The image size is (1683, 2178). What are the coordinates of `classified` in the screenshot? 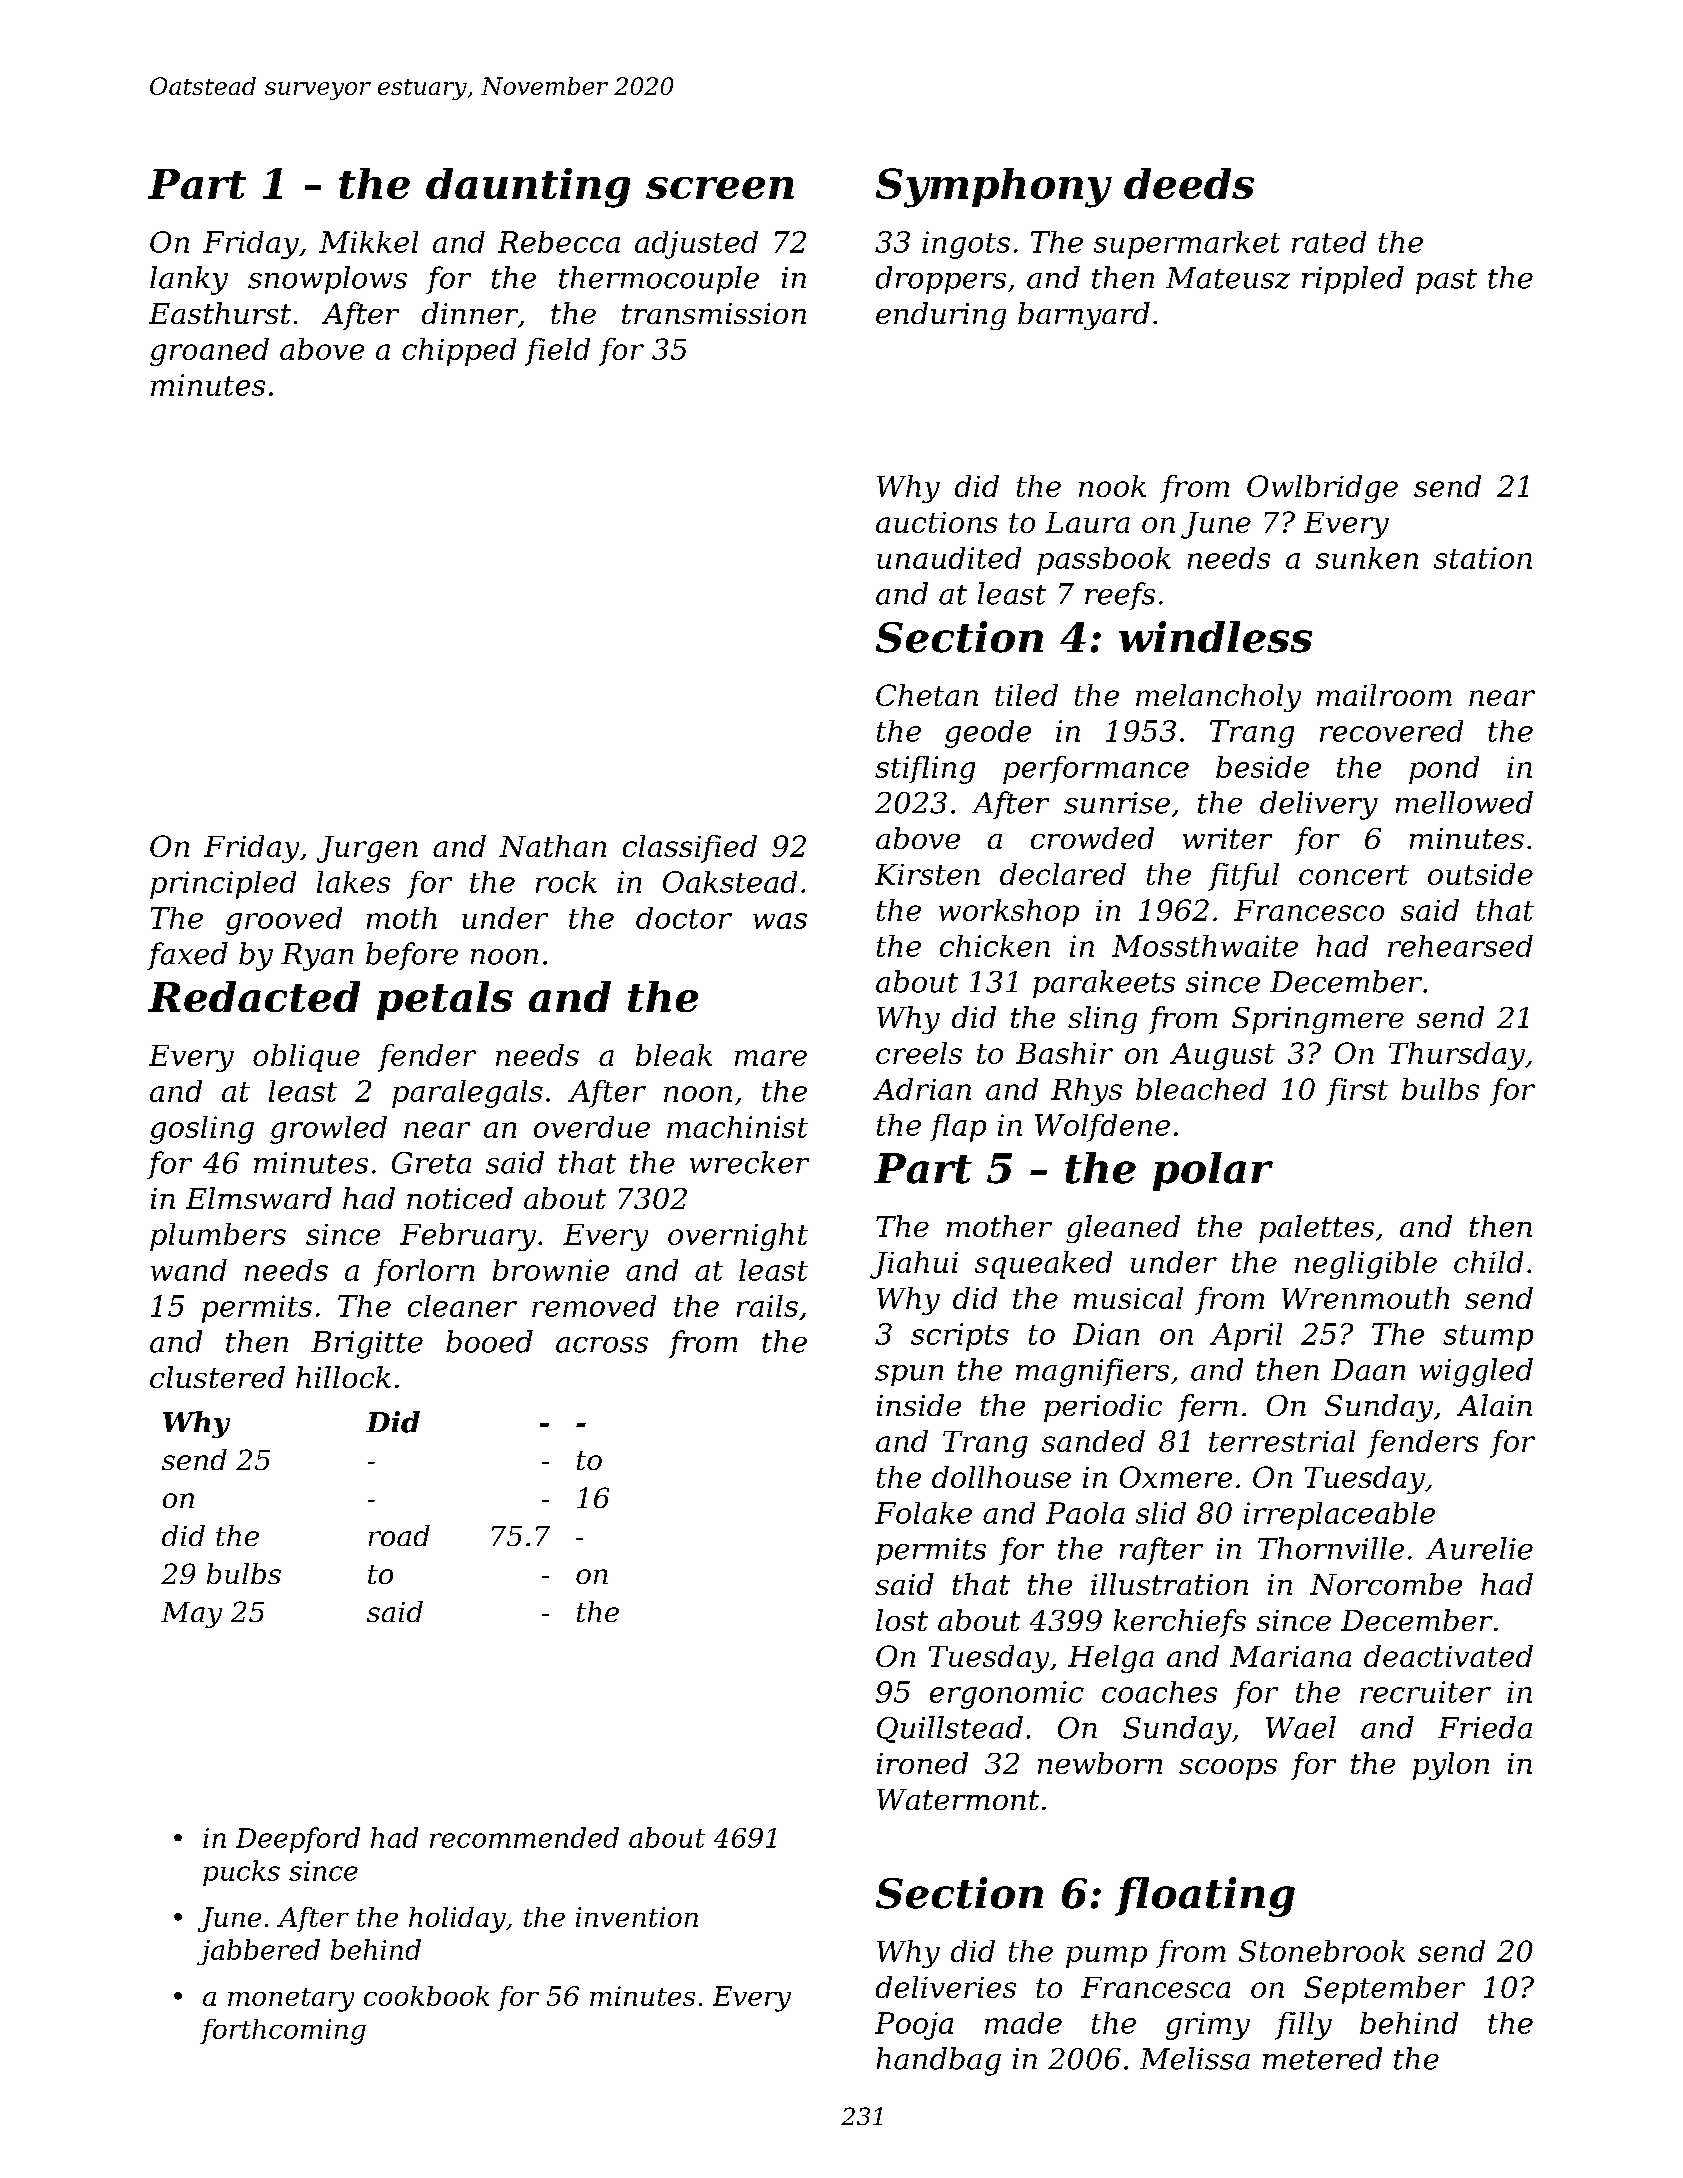 It's located at (690, 849).
